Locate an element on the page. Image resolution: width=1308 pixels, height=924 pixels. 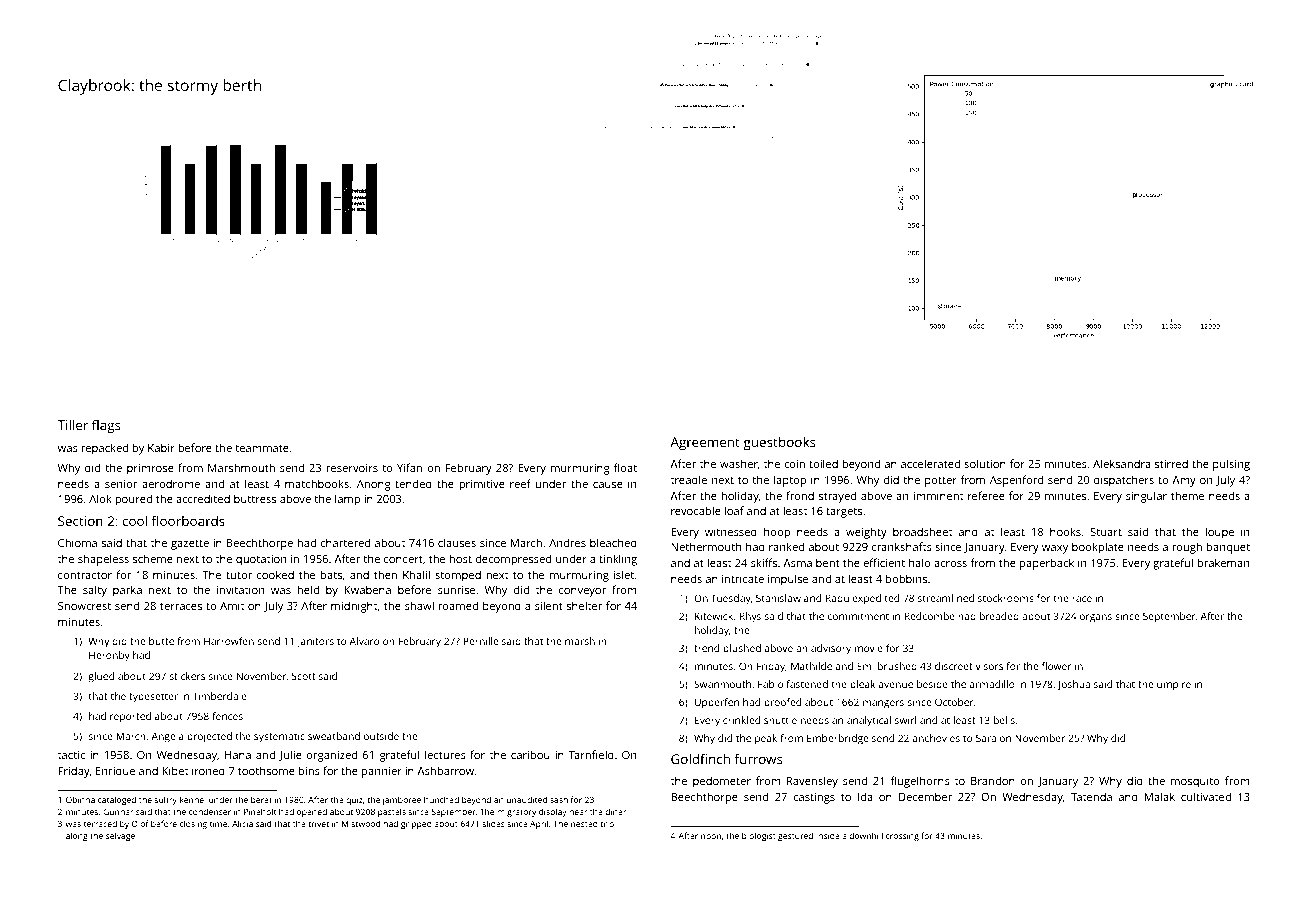
trend is located at coordinates (706, 648).
